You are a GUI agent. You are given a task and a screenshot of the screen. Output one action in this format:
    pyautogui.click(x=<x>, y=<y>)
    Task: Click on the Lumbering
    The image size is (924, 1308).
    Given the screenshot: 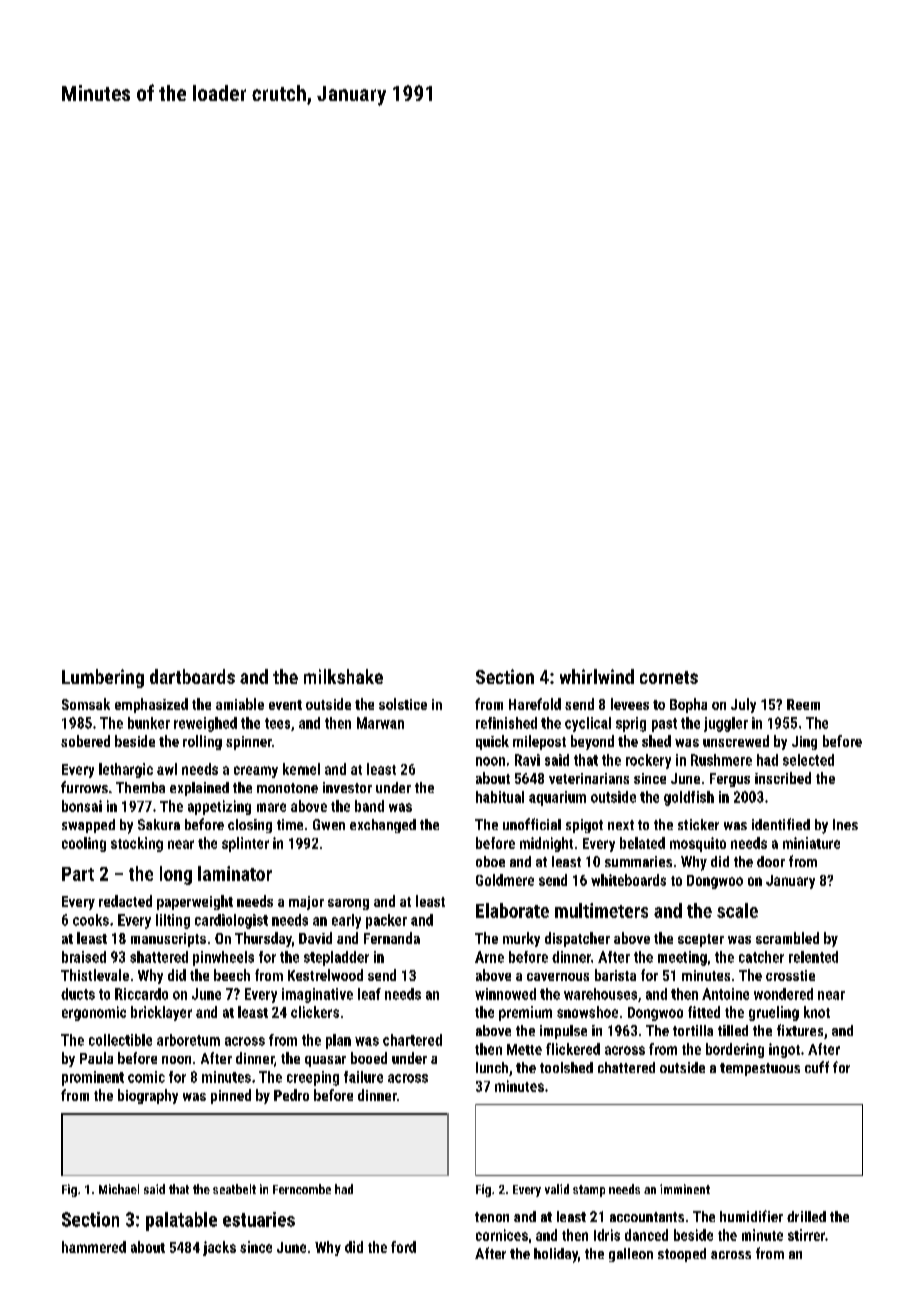 What is the action you would take?
    pyautogui.click(x=103, y=678)
